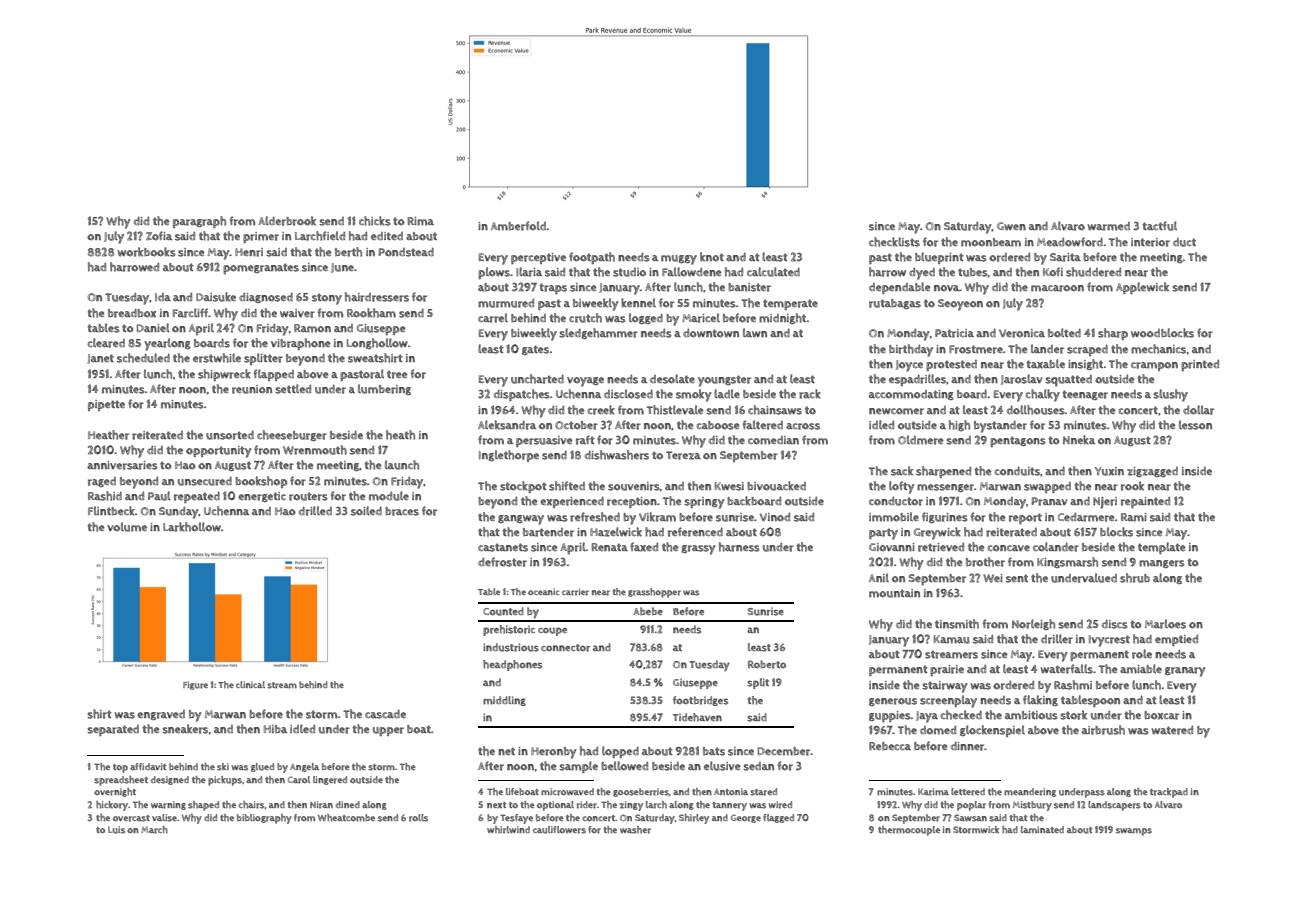 This screenshot has height=924, width=1308. I want to click on workbooks, so click(146, 252).
